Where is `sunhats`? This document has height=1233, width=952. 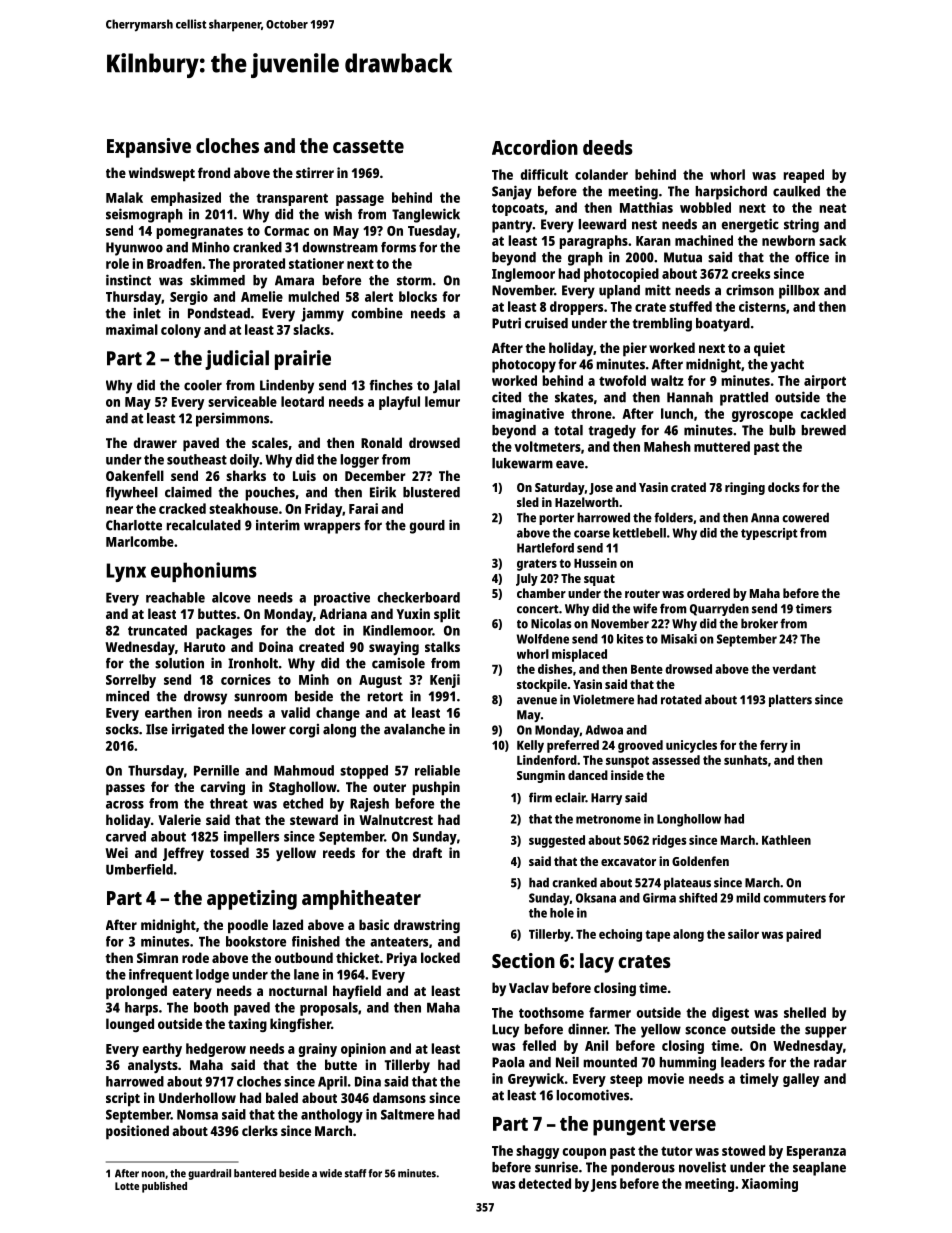
sunhats is located at coordinates (746, 760).
